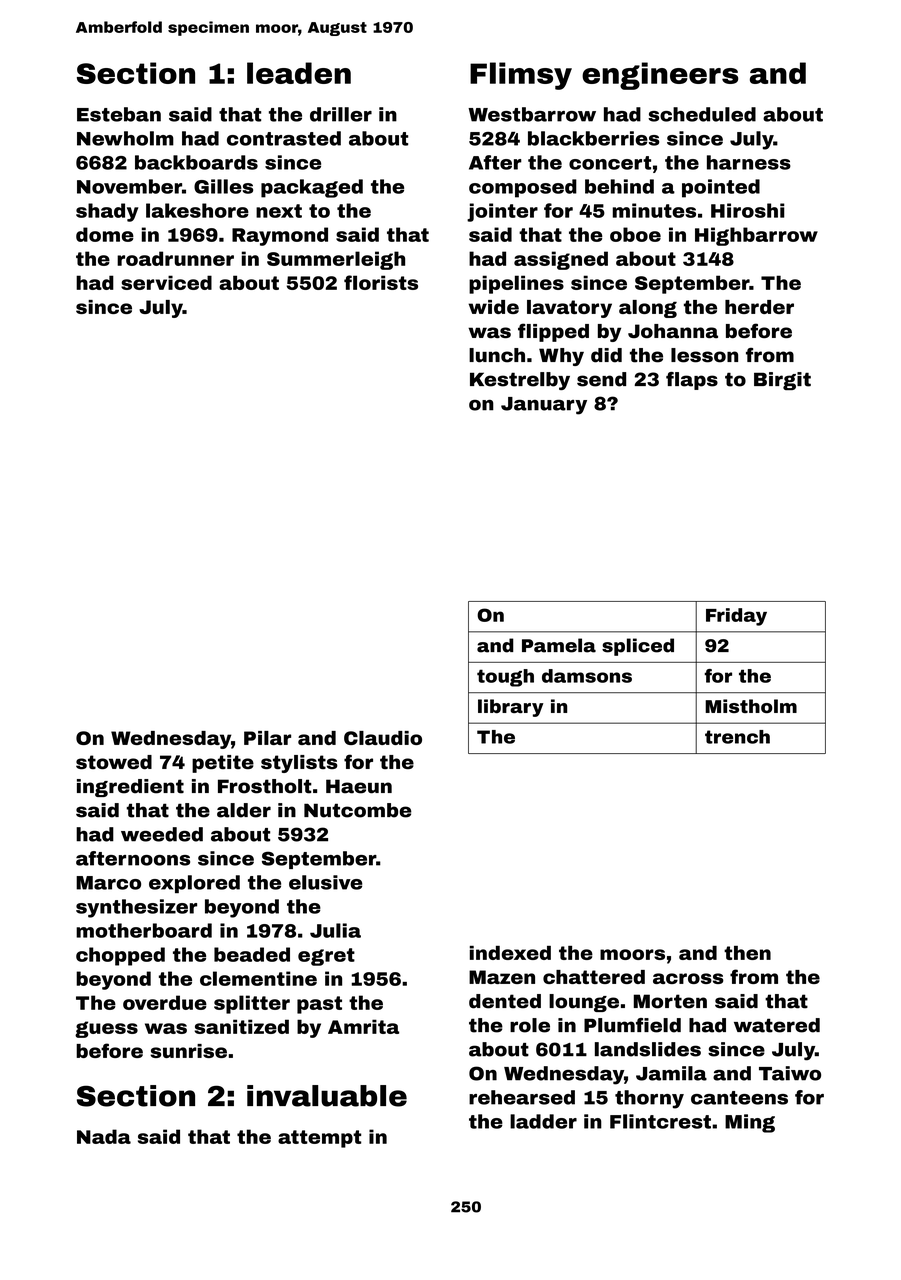 The image size is (901, 1280). What do you see at coordinates (561, 260) in the page?
I see `assigned` at bounding box center [561, 260].
